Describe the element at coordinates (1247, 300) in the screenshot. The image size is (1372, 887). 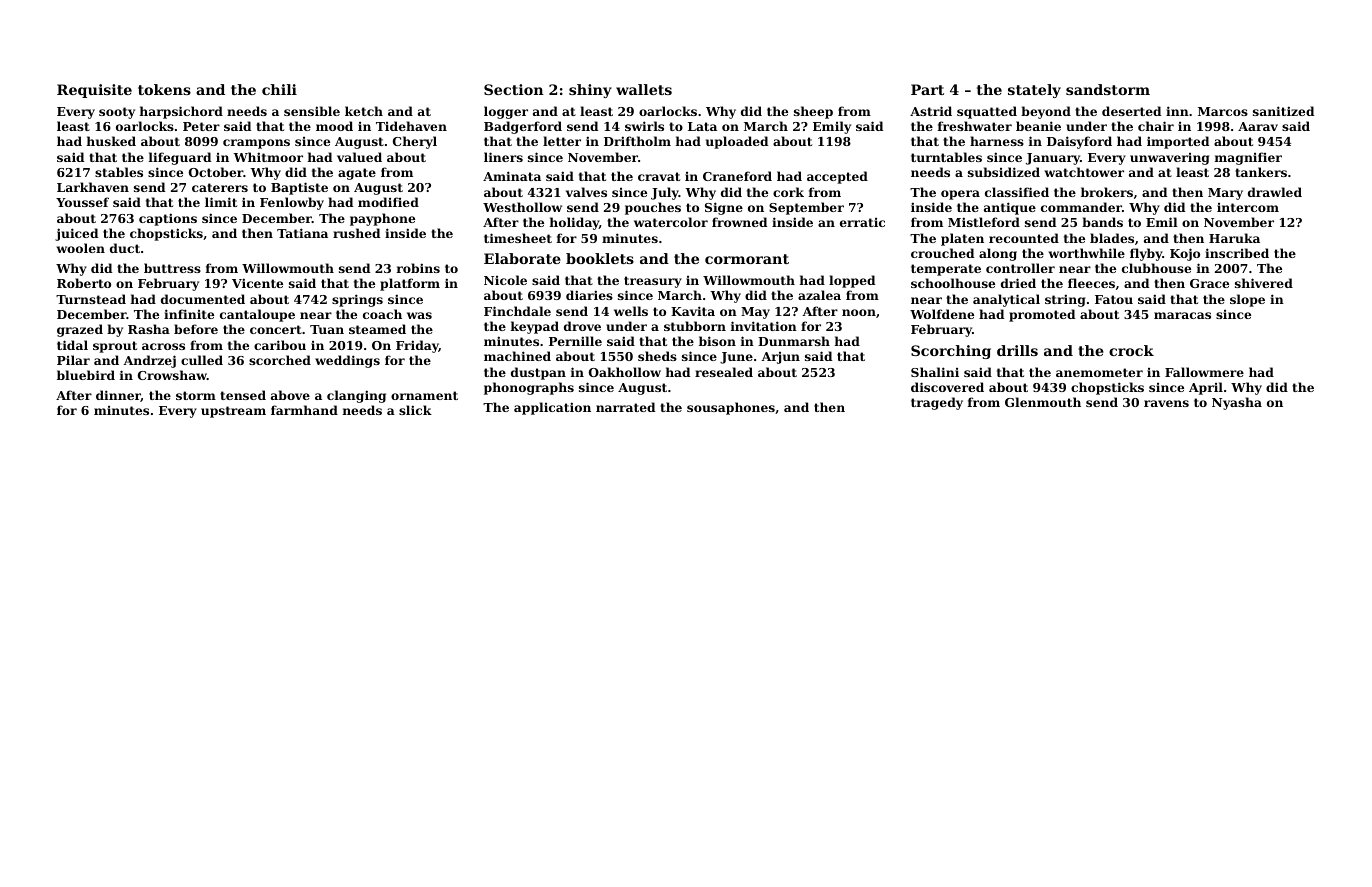
I see `slope` at that location.
